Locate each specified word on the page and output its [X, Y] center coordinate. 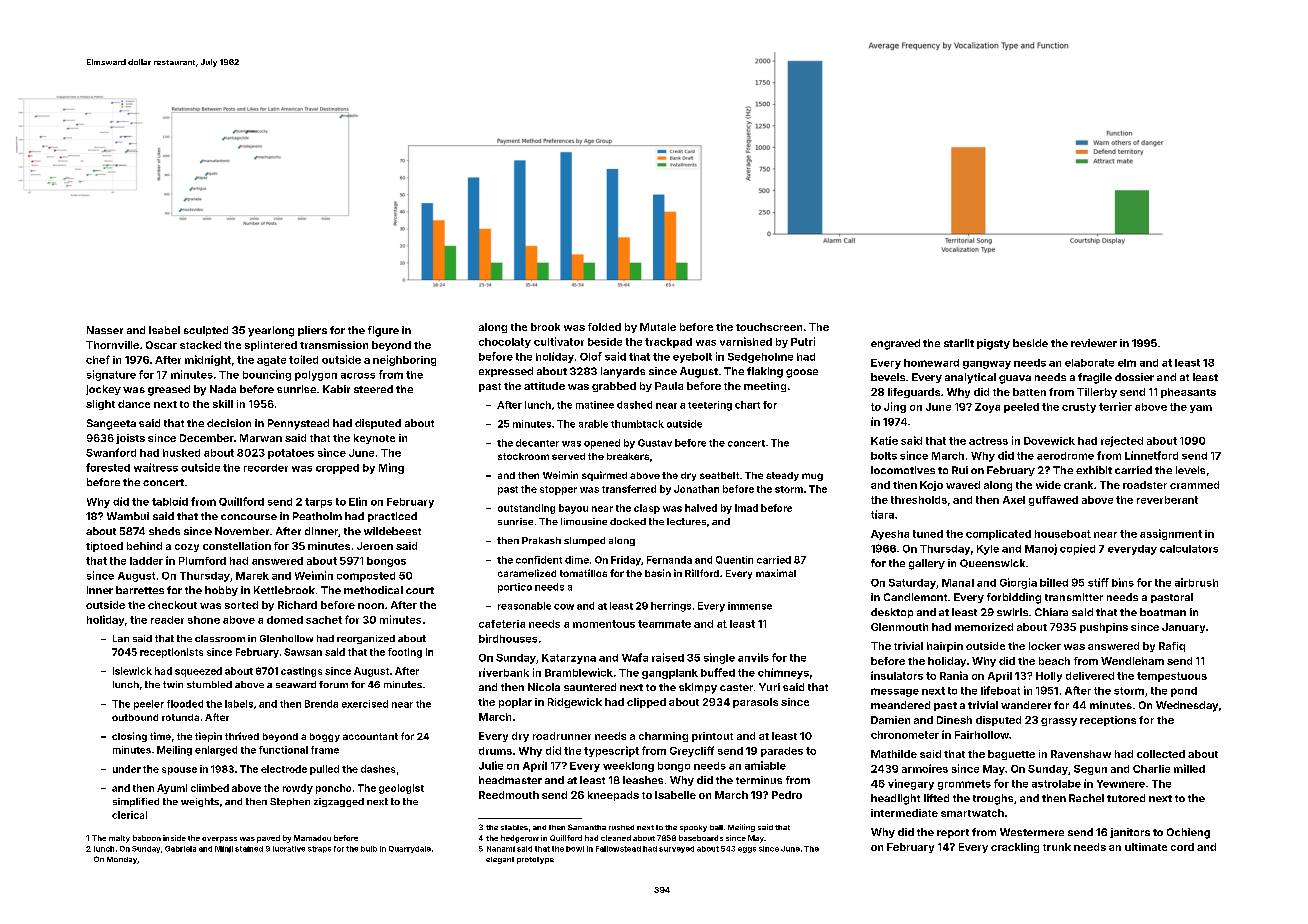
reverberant [1167, 500]
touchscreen [769, 327]
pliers [312, 331]
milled [1189, 768]
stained [249, 849]
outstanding [526, 509]
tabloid [170, 501]
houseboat [1063, 534]
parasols [755, 703]
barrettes [140, 590]
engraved [895, 344]
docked [628, 521]
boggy [325, 737]
